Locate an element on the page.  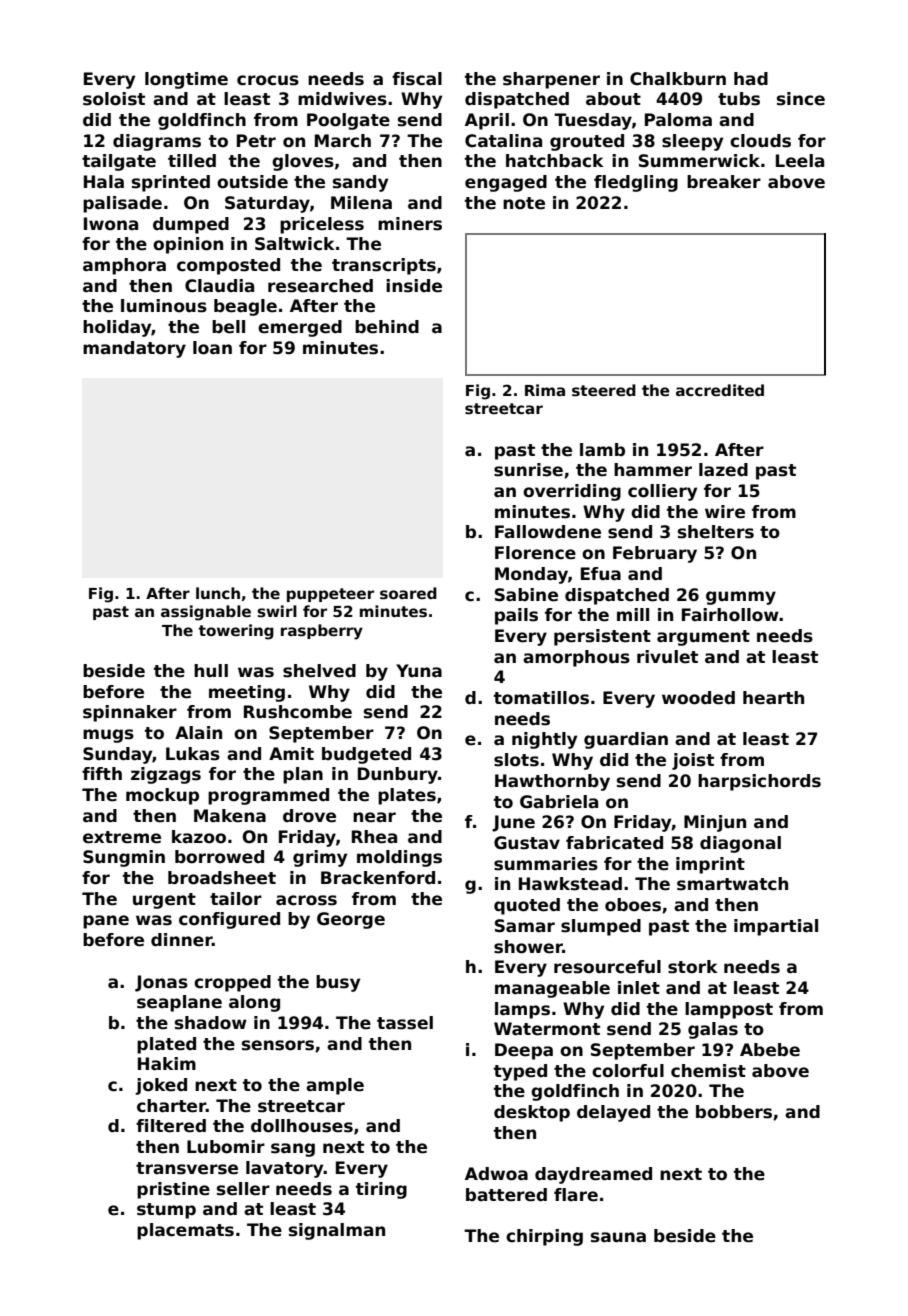
hearth is located at coordinates (773, 698).
